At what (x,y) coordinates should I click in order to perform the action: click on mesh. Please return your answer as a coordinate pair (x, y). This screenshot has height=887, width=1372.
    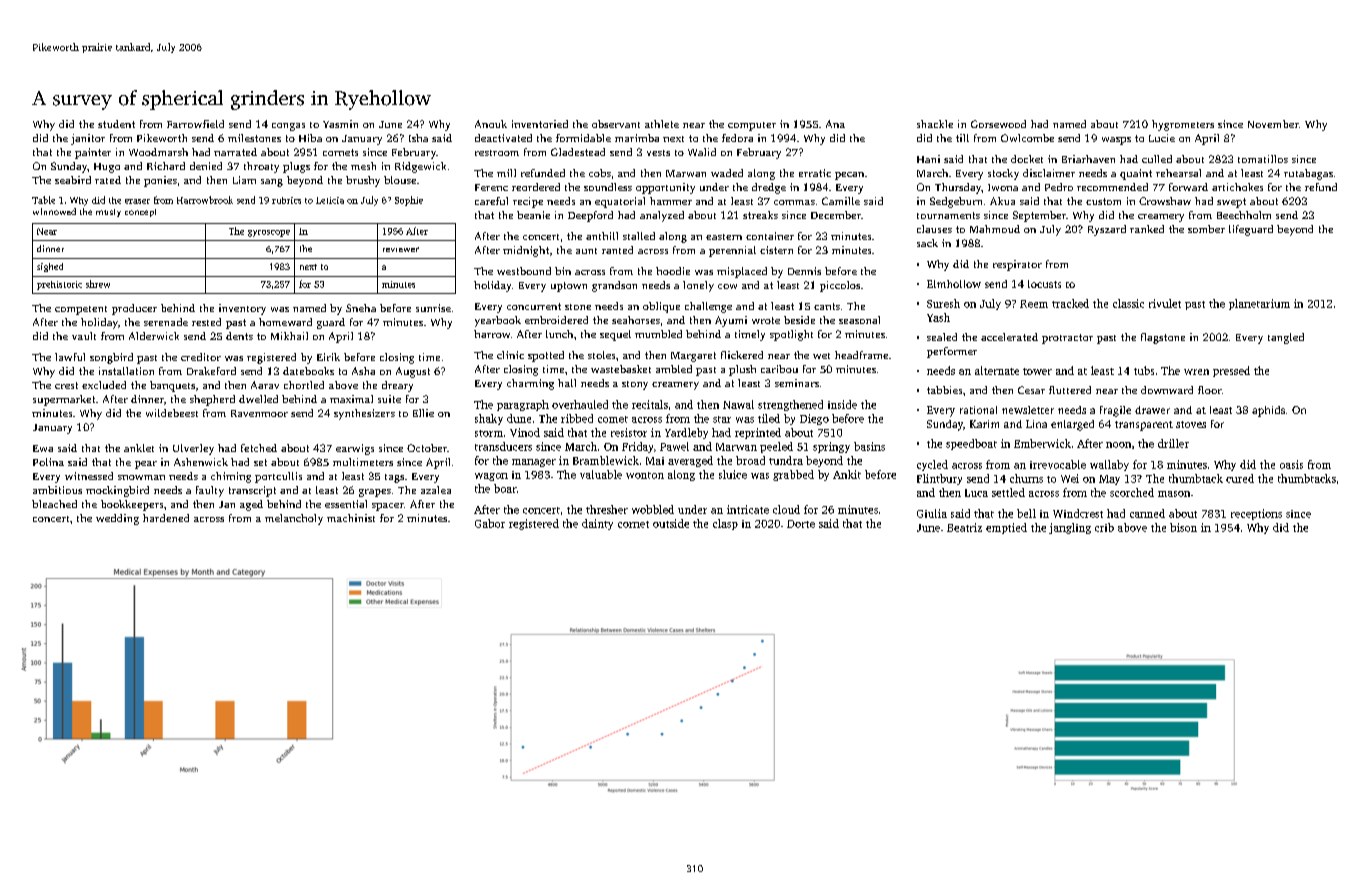
    Looking at the image, I should click on (363, 166).
